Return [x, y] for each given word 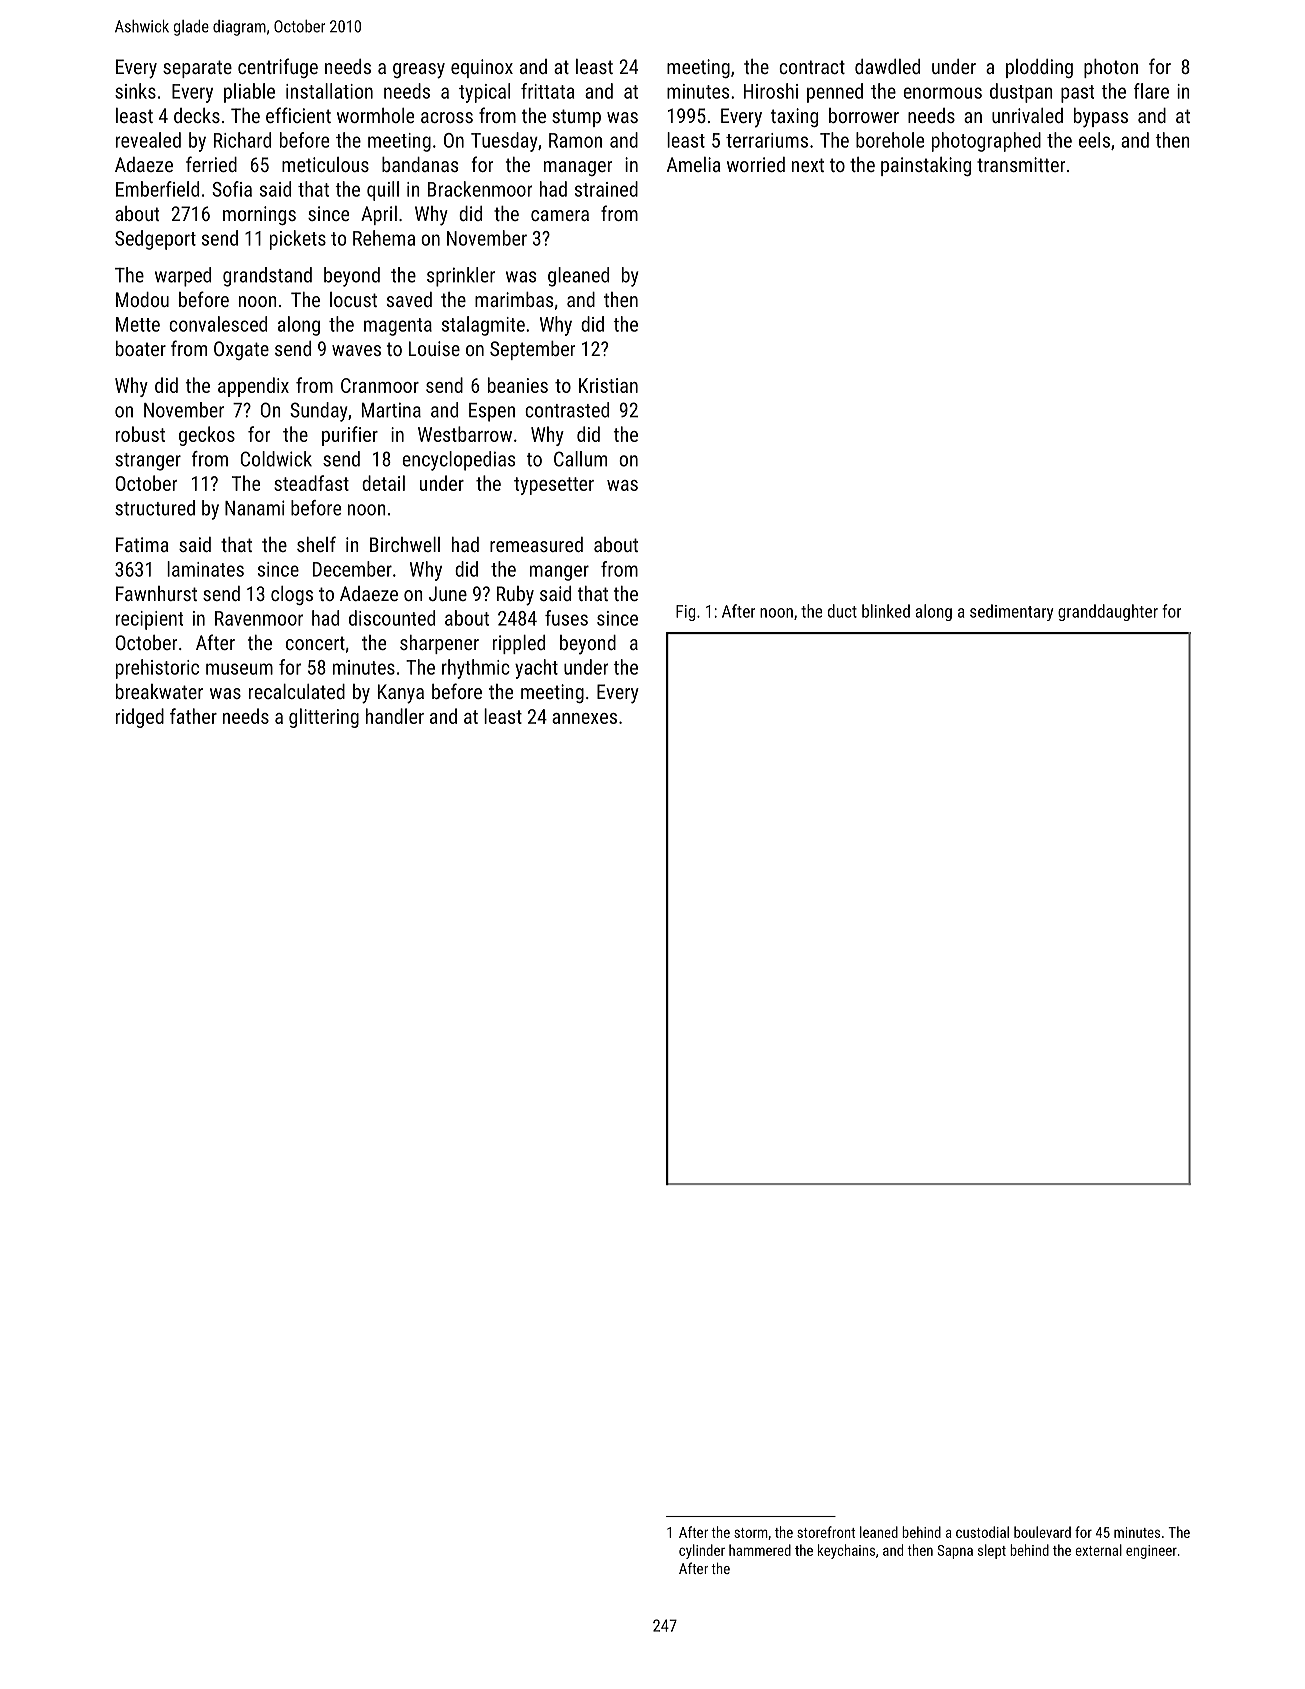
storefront [826, 1532]
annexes [584, 718]
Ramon [575, 140]
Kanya [401, 694]
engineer [1151, 1552]
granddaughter [1108, 612]
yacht [536, 669]
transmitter [1021, 164]
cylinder [702, 1551]
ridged [140, 718]
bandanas [420, 164]
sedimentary [1011, 612]
